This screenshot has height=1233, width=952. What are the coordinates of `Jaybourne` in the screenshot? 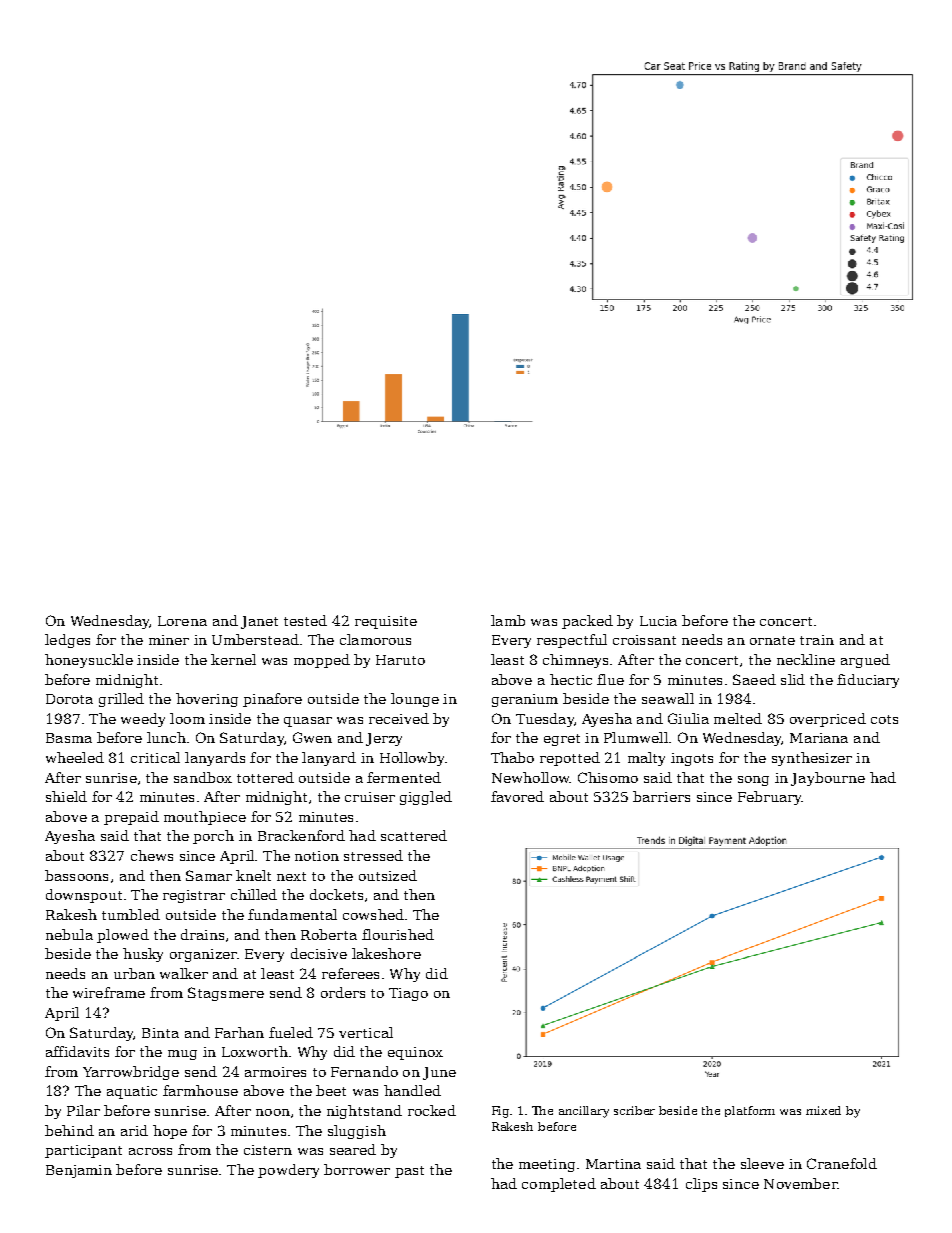 It's located at (828, 779).
